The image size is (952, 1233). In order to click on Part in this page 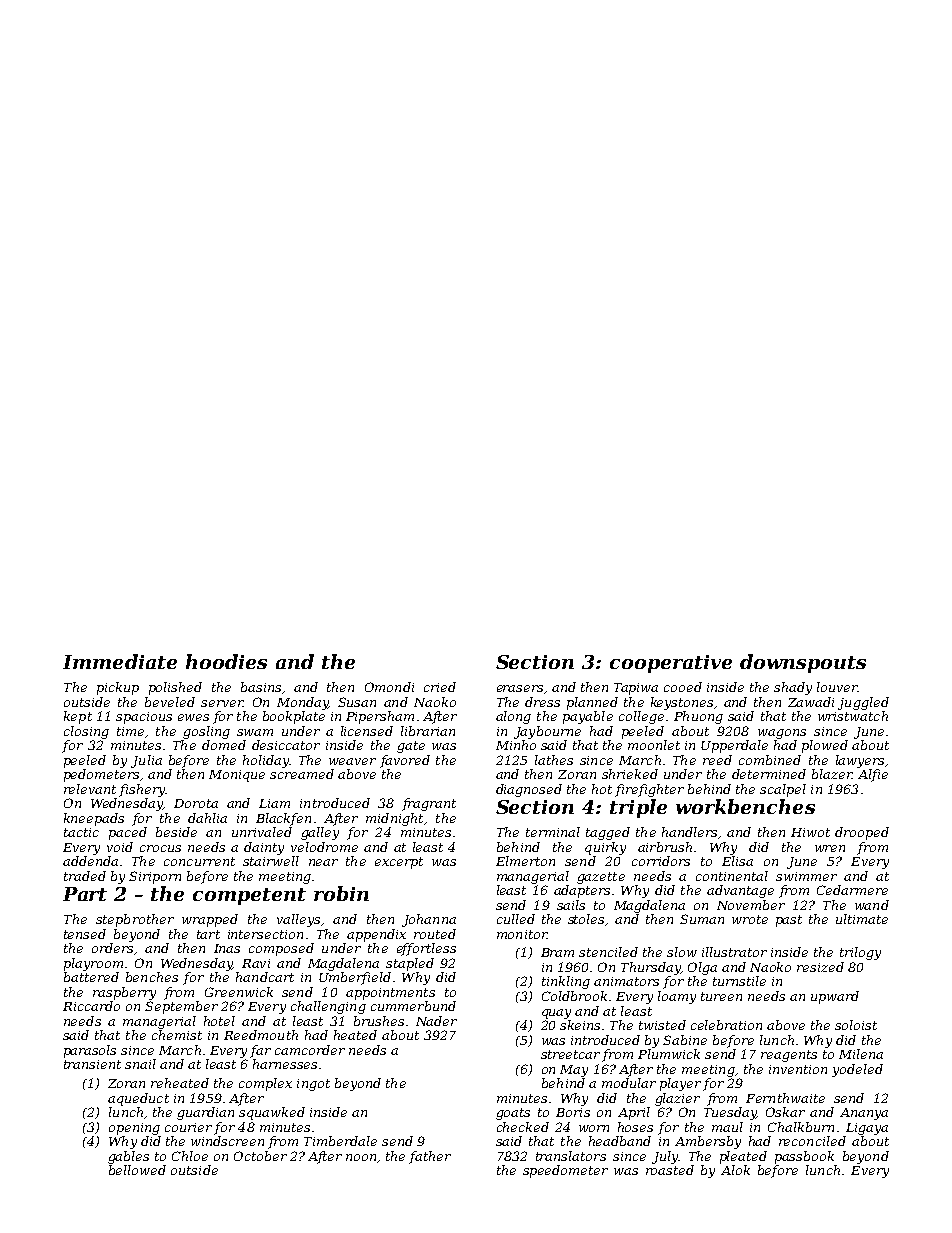, I will do `click(85, 894)`.
